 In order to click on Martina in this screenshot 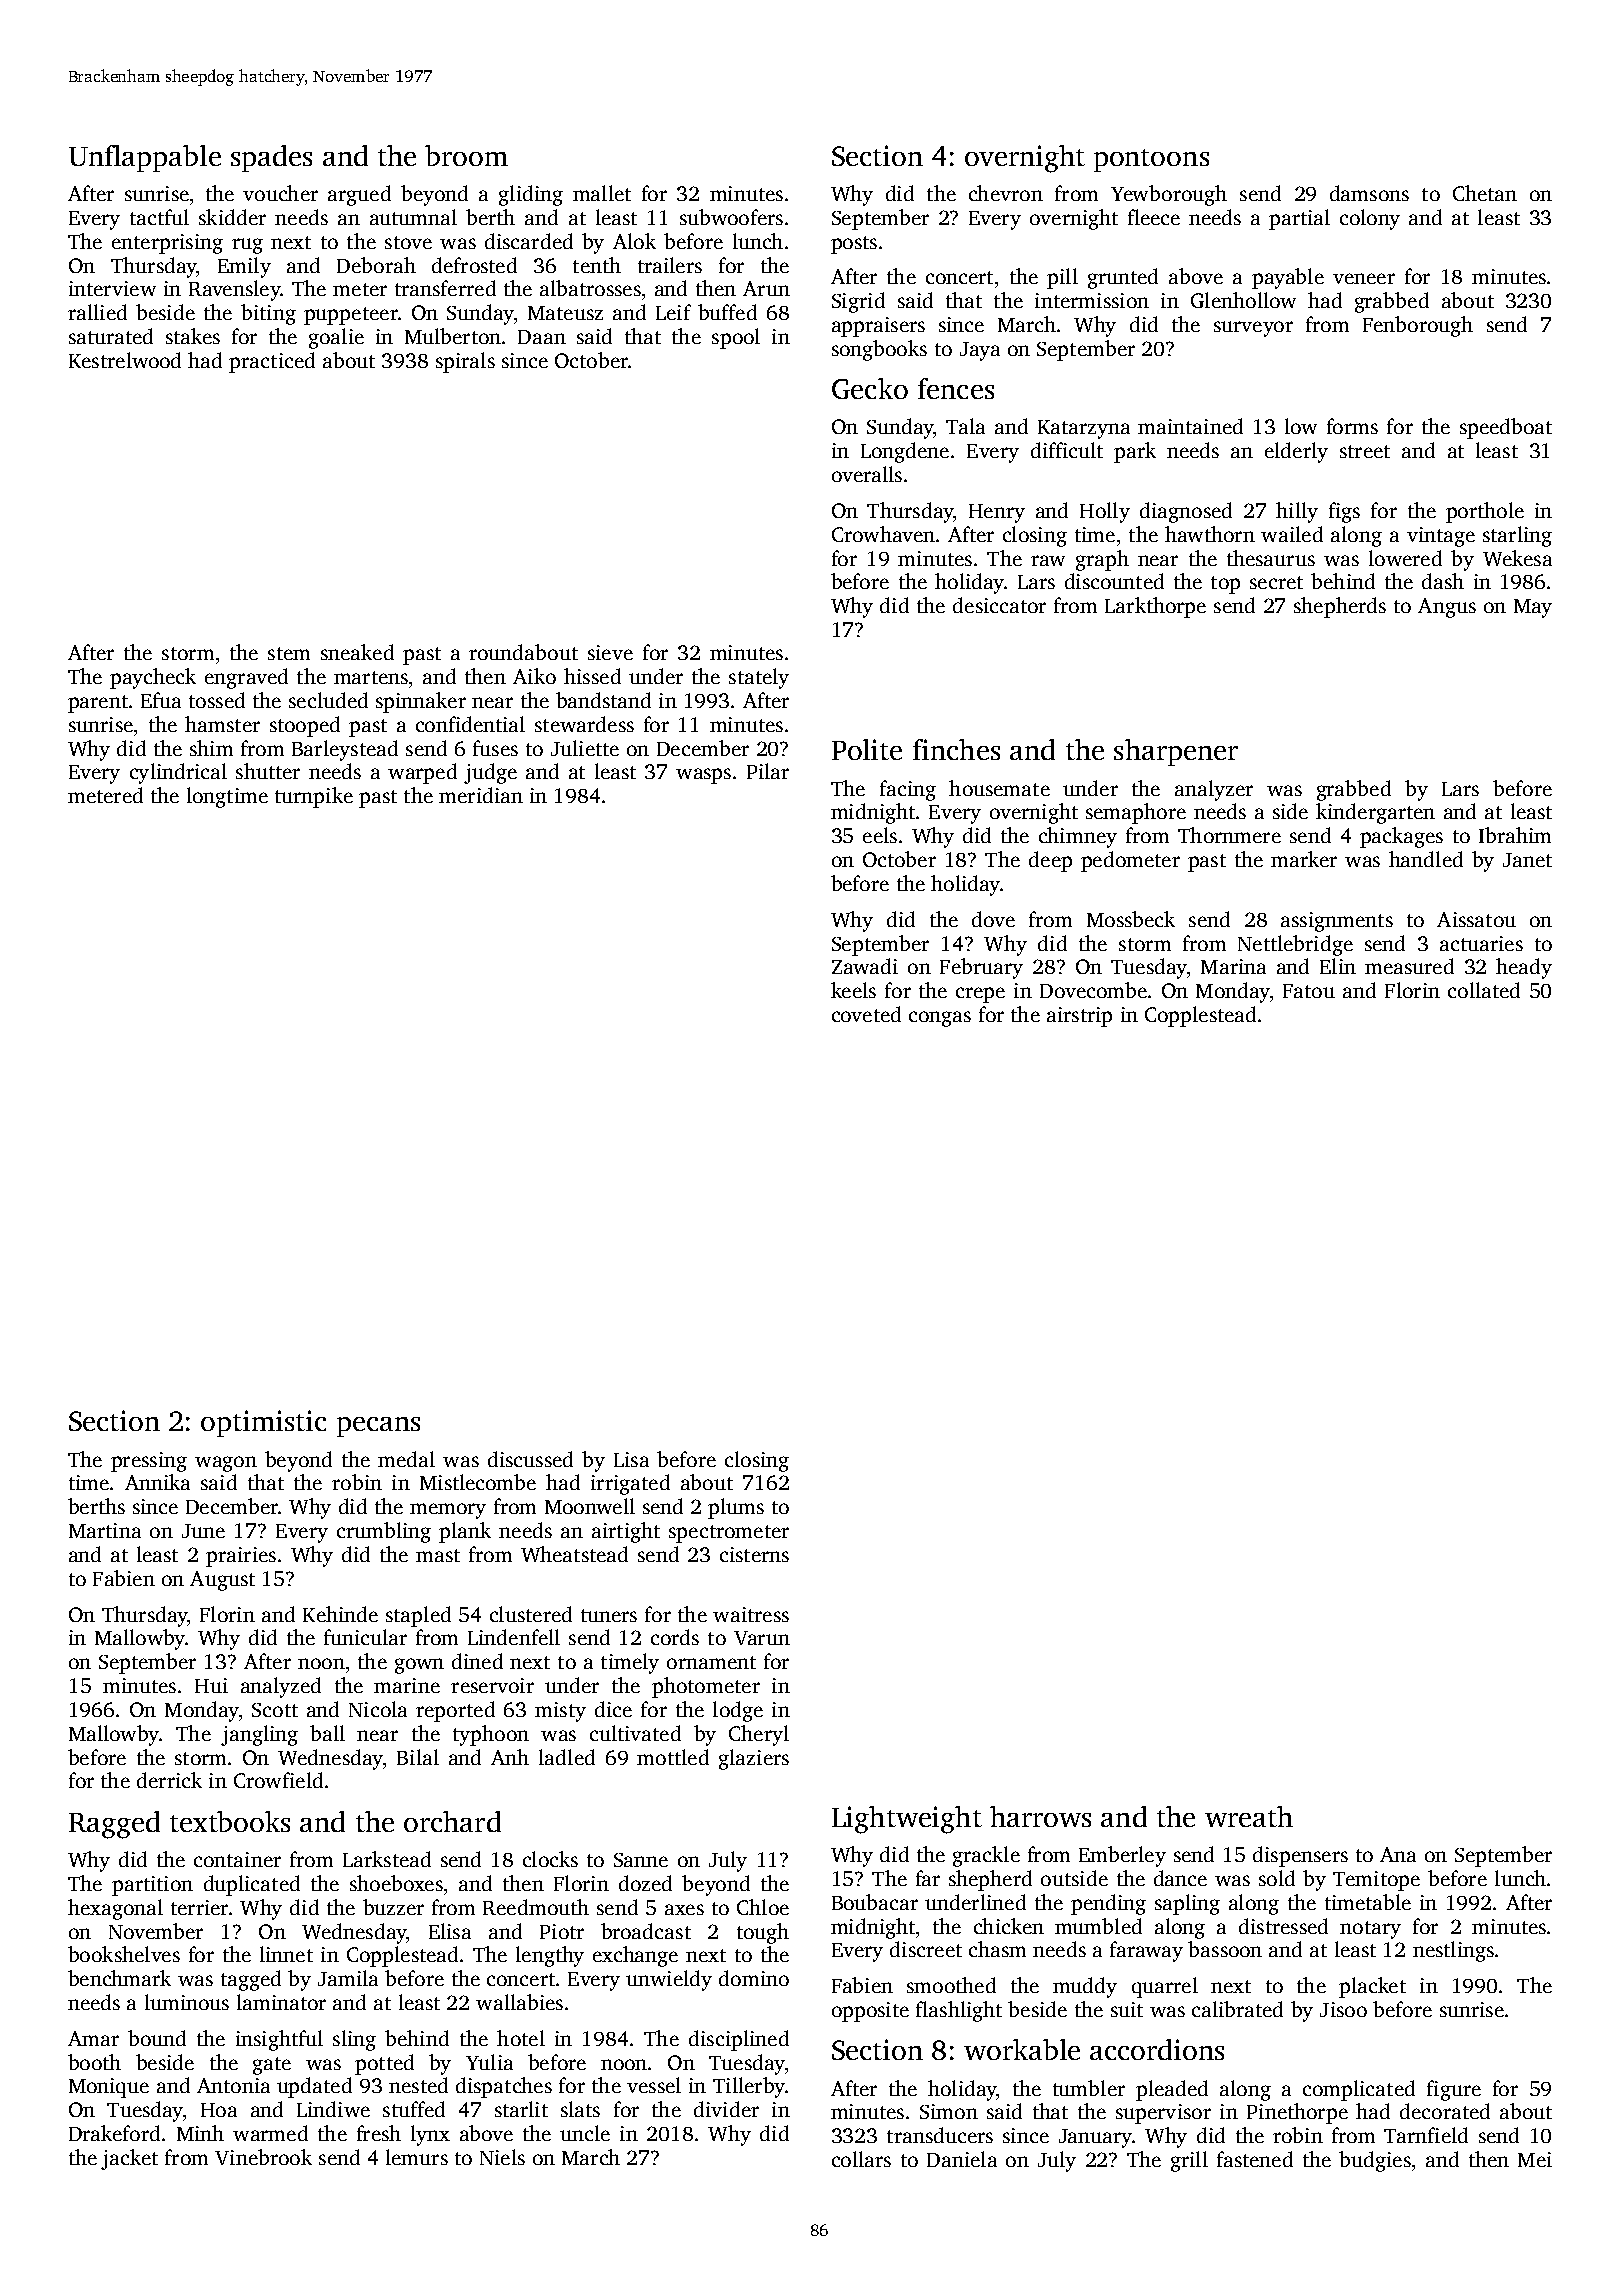, I will do `click(105, 1530)`.
